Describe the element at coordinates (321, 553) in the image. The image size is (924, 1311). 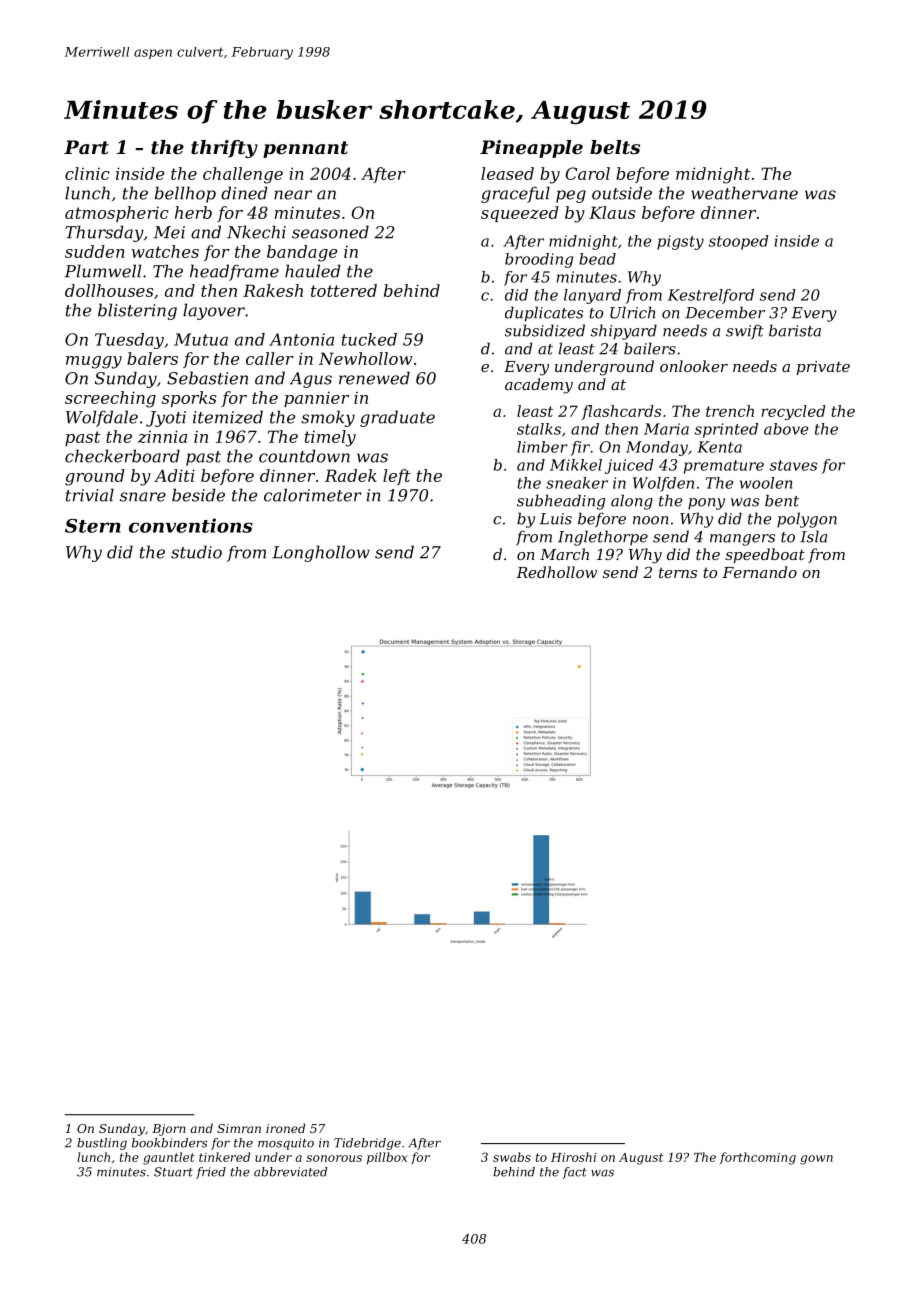
I see `Longhollow` at that location.
